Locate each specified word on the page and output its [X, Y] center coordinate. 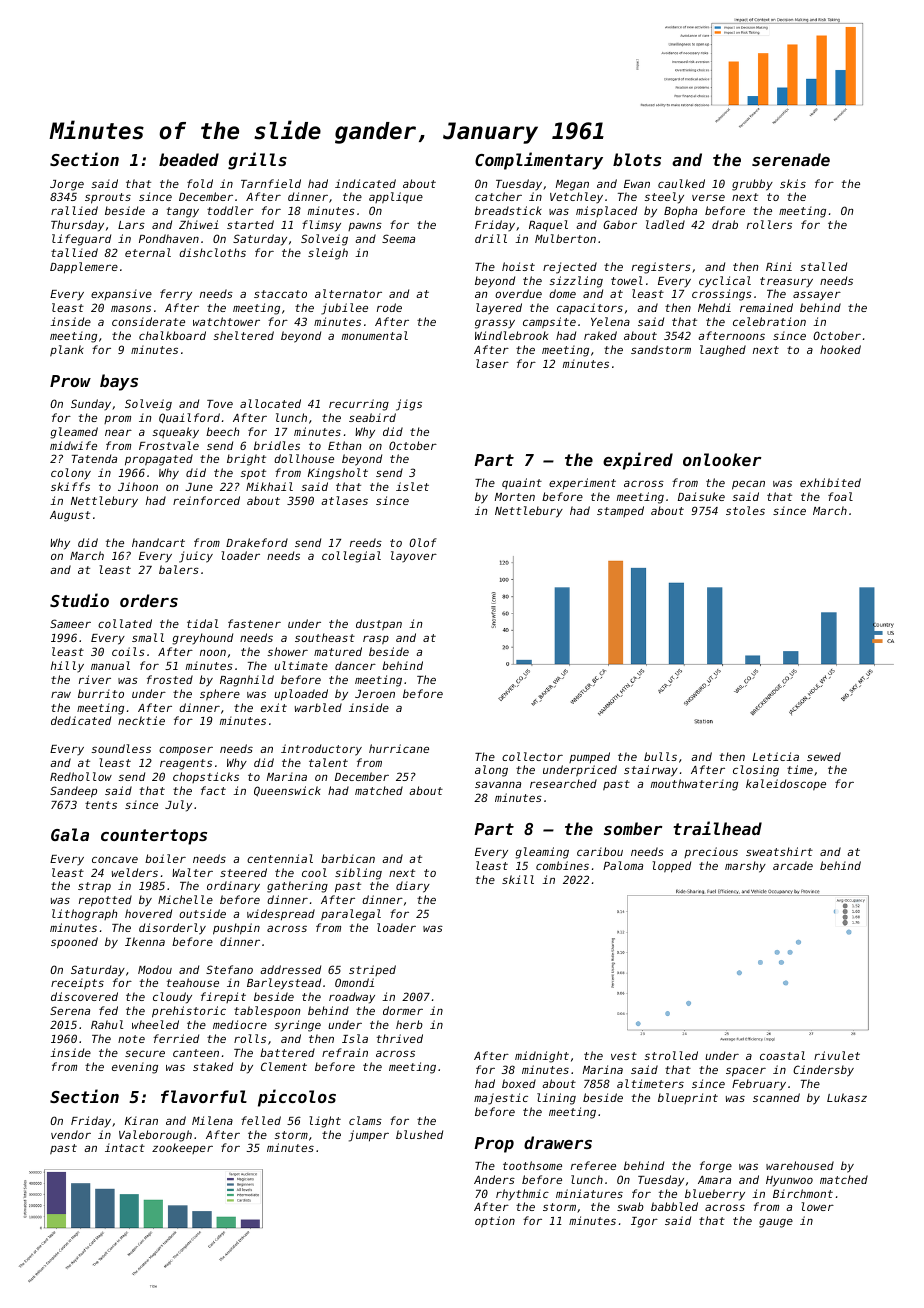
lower [817, 1206]
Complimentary [539, 161]
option [495, 1222]
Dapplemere [84, 268]
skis [793, 183]
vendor [71, 1134]
